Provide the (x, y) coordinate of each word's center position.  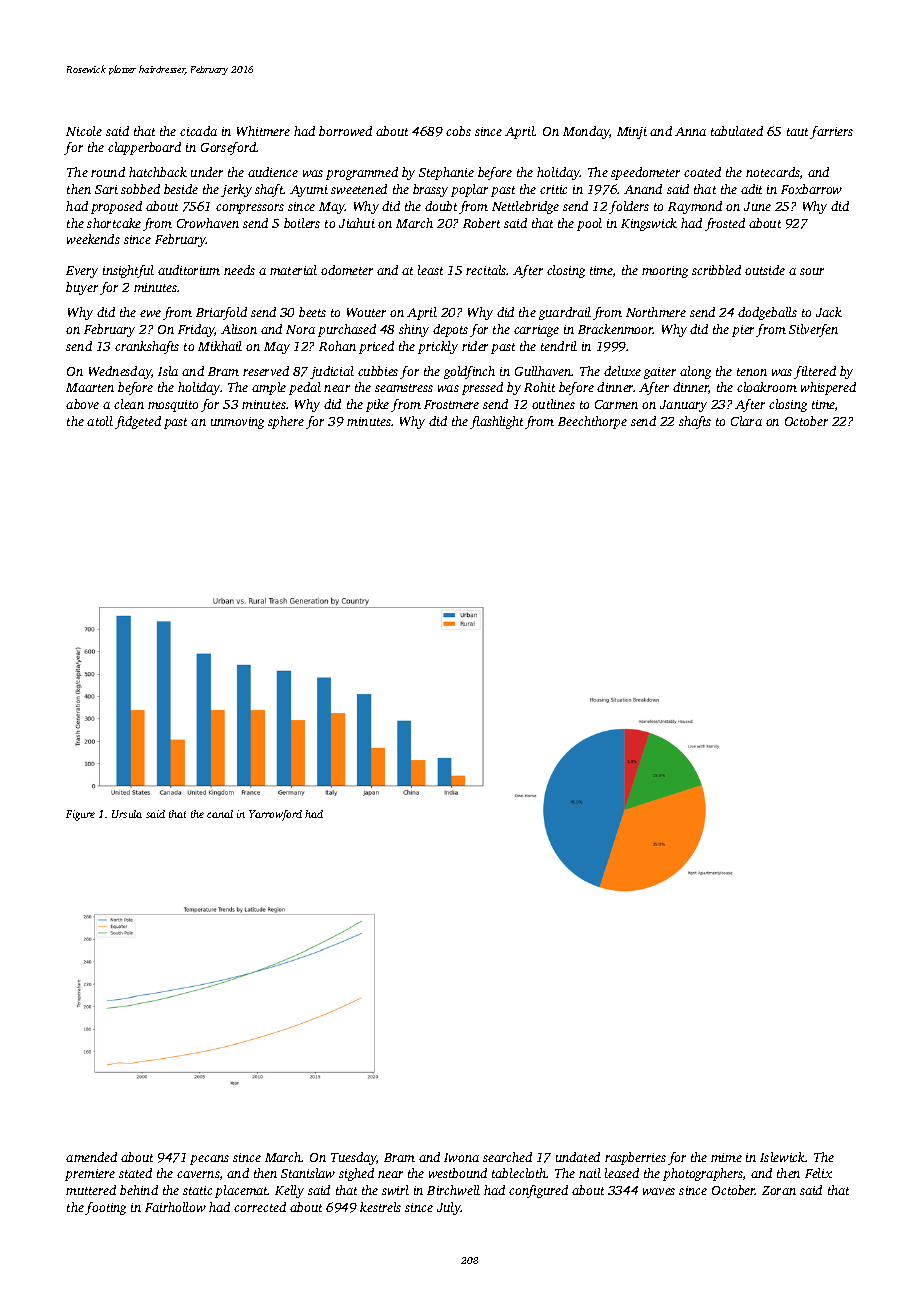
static (197, 1190)
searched (507, 1157)
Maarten (90, 387)
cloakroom (767, 387)
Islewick (783, 1157)
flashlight (496, 422)
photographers (703, 1174)
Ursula (127, 814)
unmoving (237, 423)
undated (578, 1157)
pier (743, 331)
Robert (481, 223)
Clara (746, 421)
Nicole (84, 131)
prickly (438, 347)
